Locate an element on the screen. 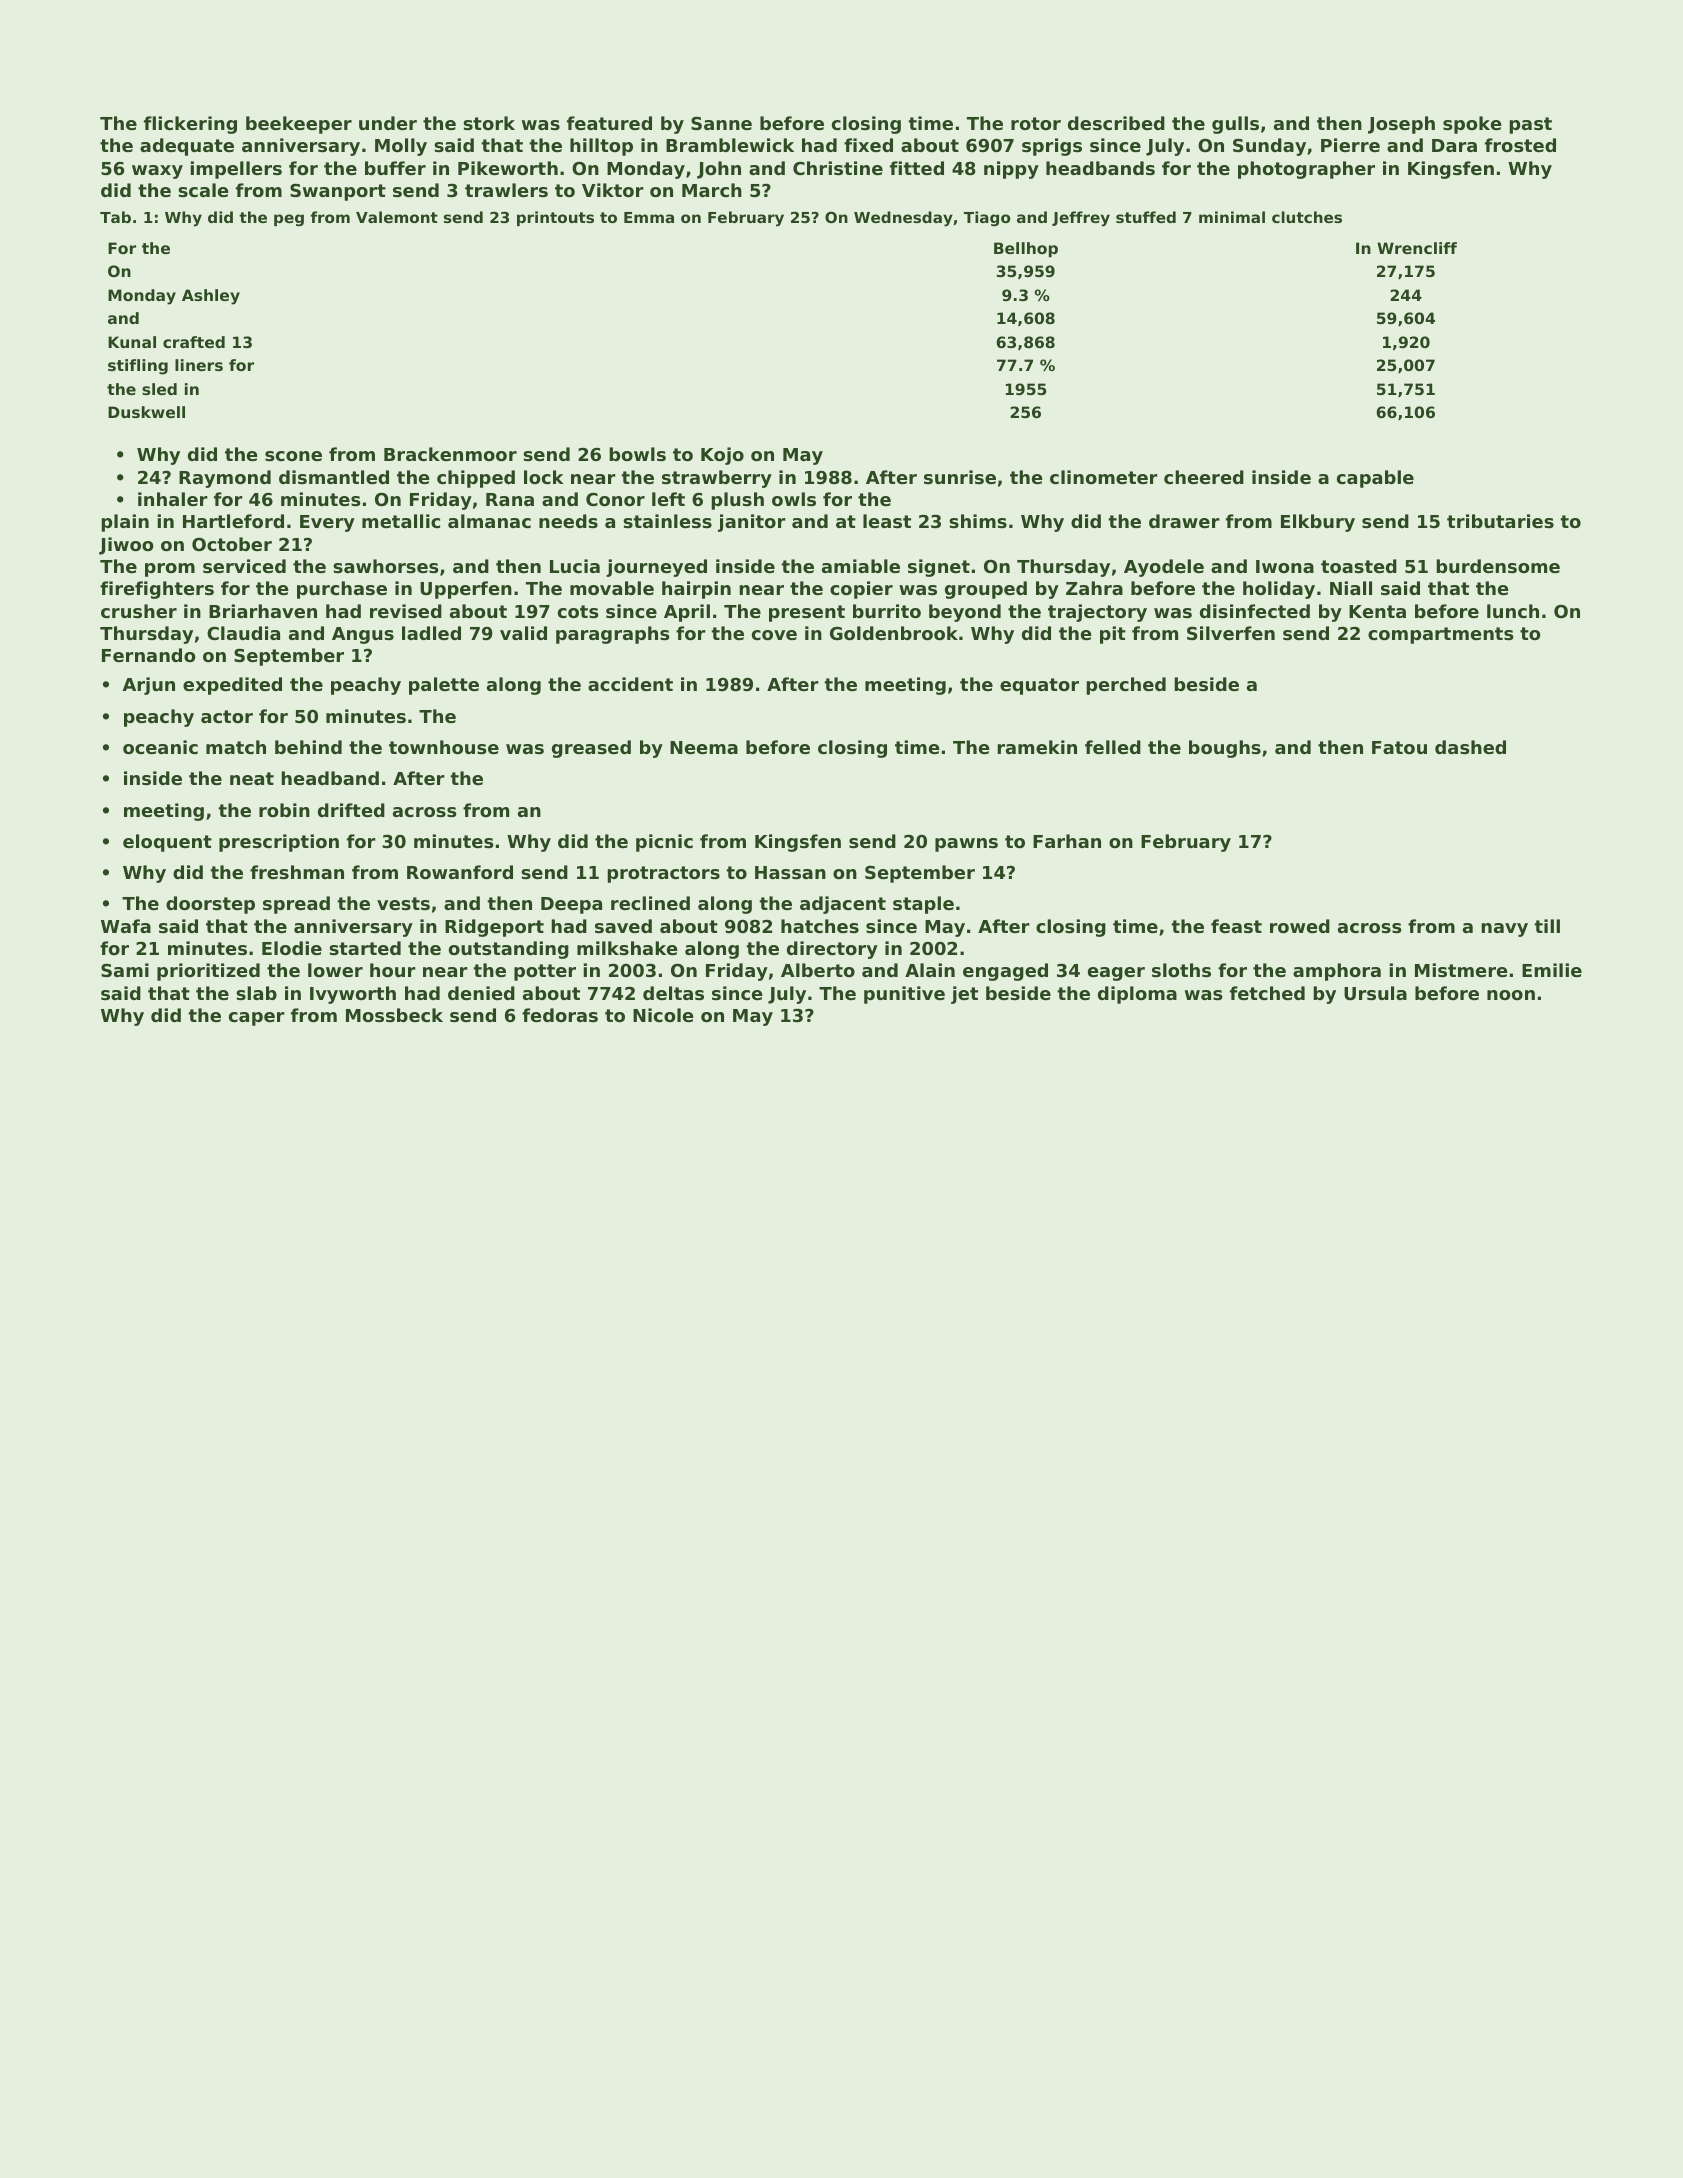 The height and width of the screenshot is (2178, 1683). Rowanford is located at coordinates (460, 872).
